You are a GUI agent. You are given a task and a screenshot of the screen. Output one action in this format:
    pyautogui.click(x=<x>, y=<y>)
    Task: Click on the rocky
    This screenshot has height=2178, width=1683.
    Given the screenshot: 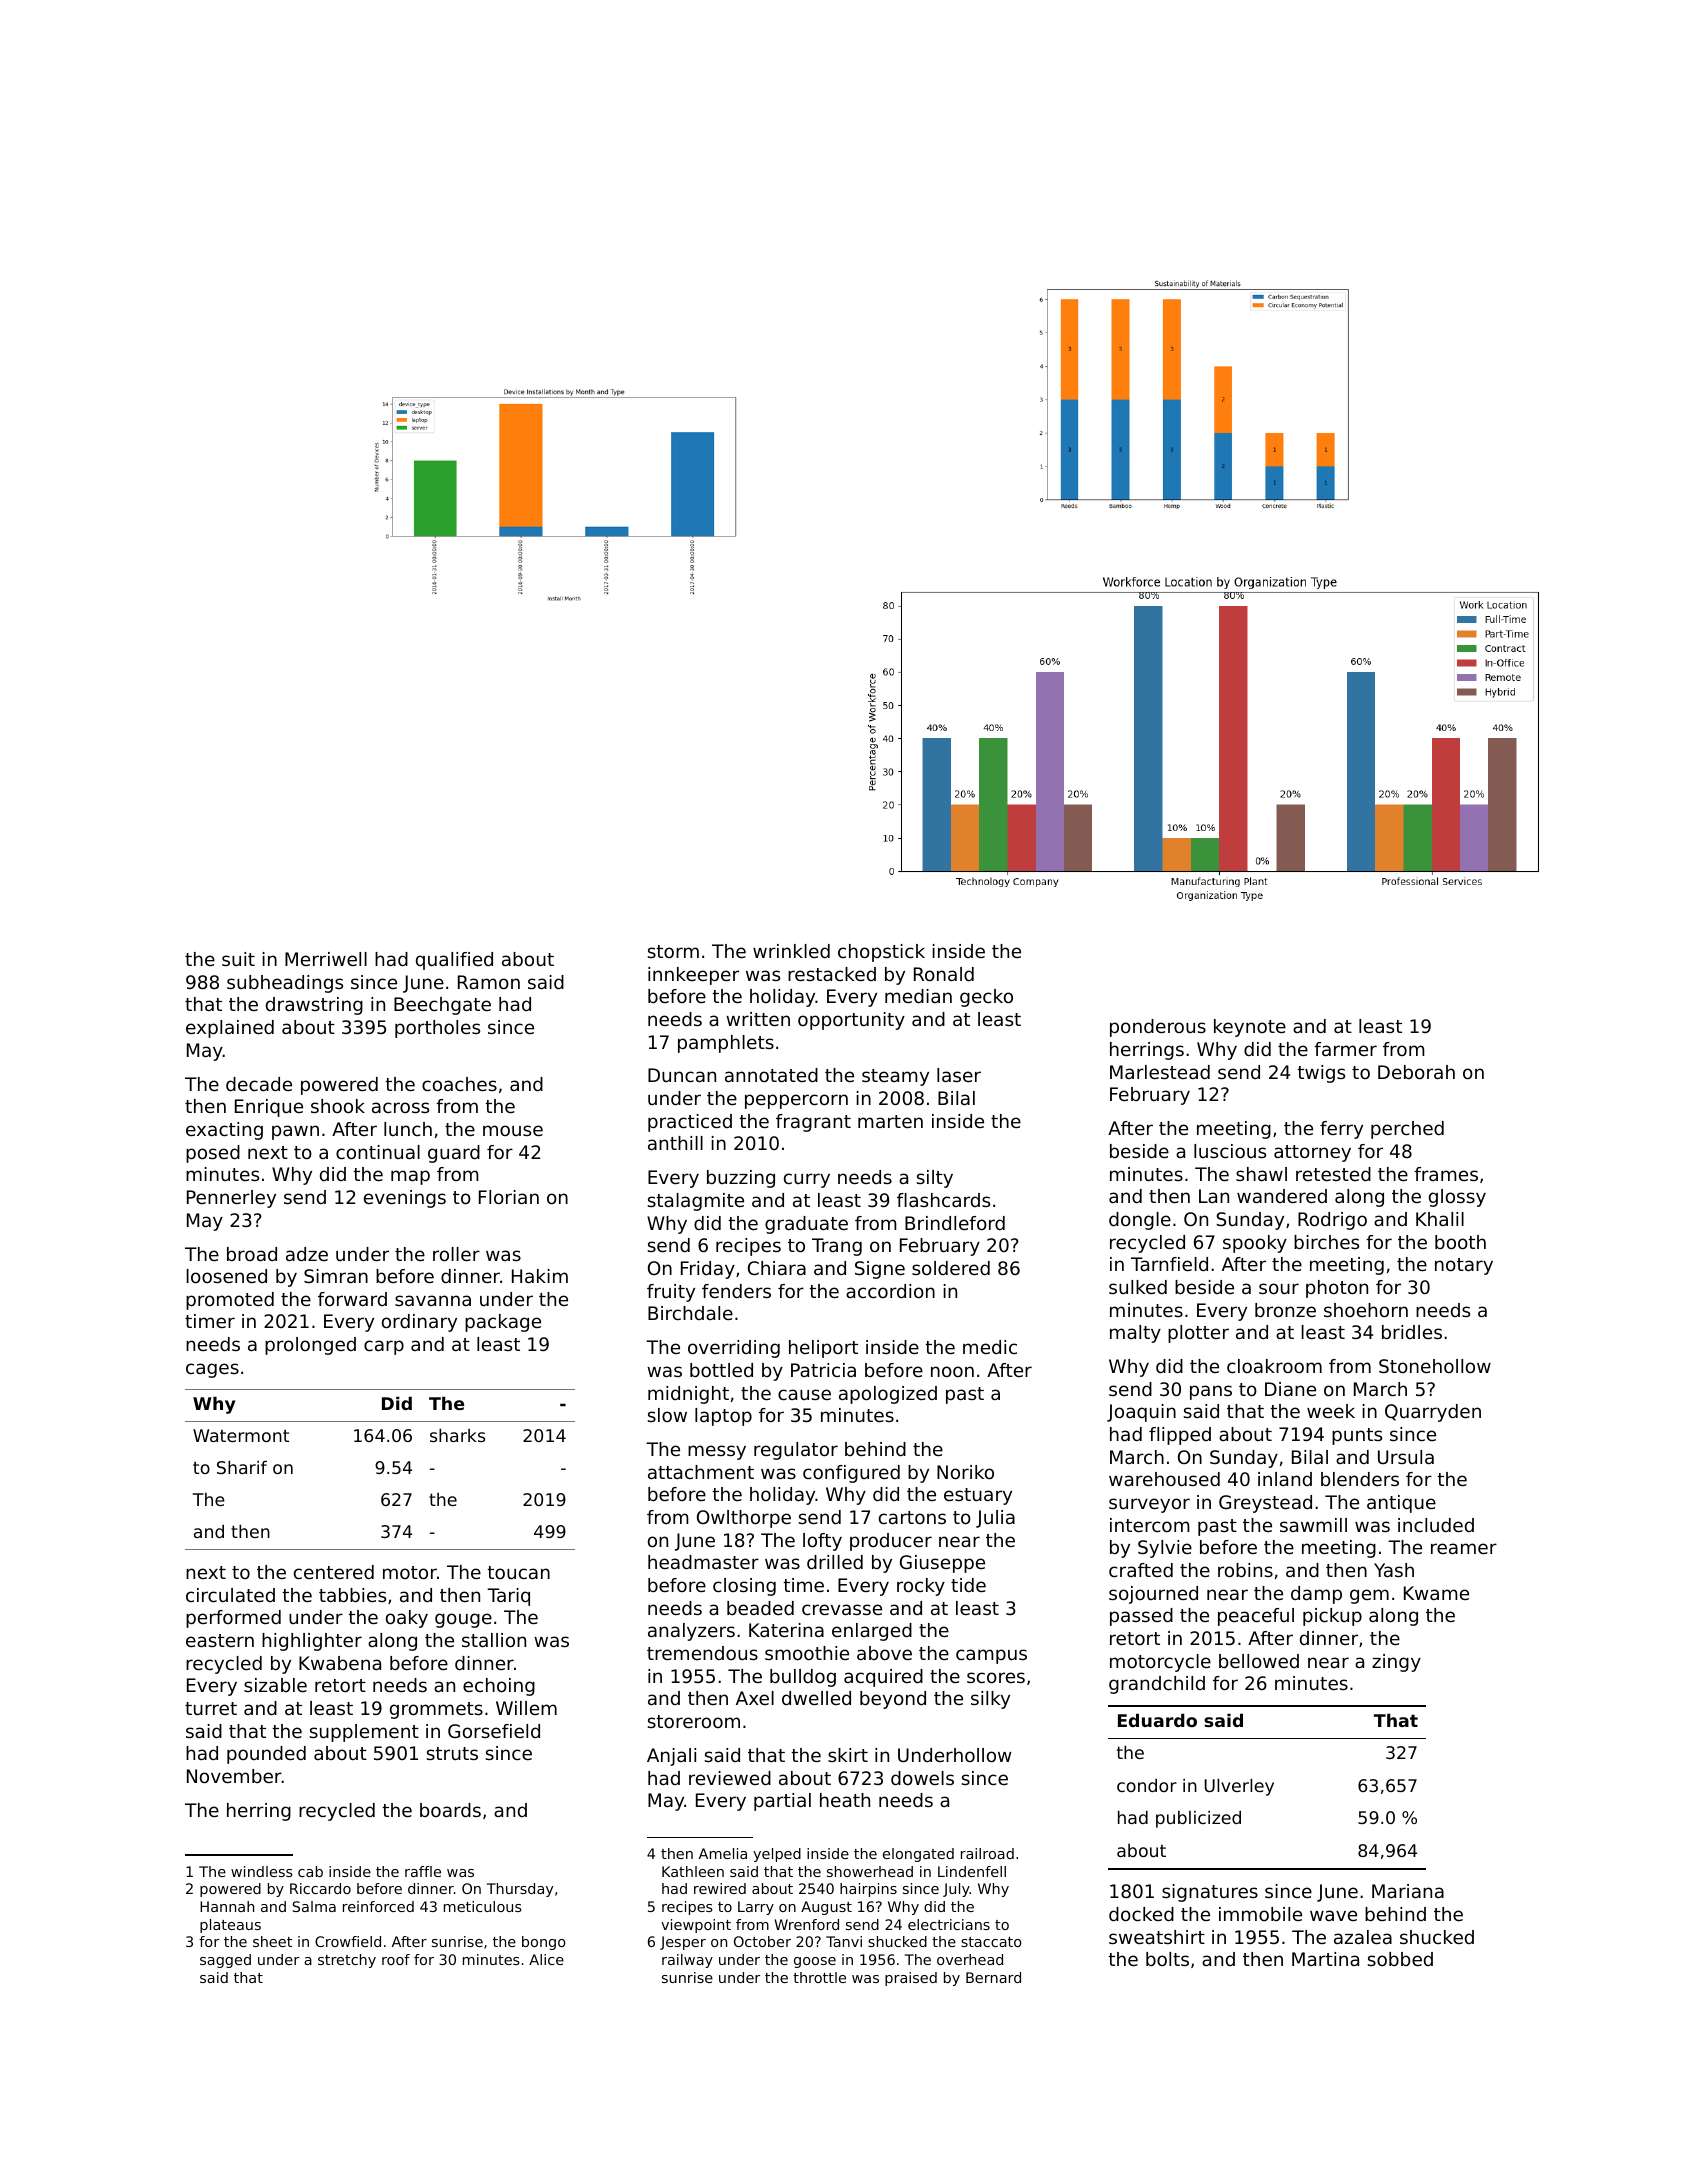 What is the action you would take?
    pyautogui.click(x=921, y=1587)
